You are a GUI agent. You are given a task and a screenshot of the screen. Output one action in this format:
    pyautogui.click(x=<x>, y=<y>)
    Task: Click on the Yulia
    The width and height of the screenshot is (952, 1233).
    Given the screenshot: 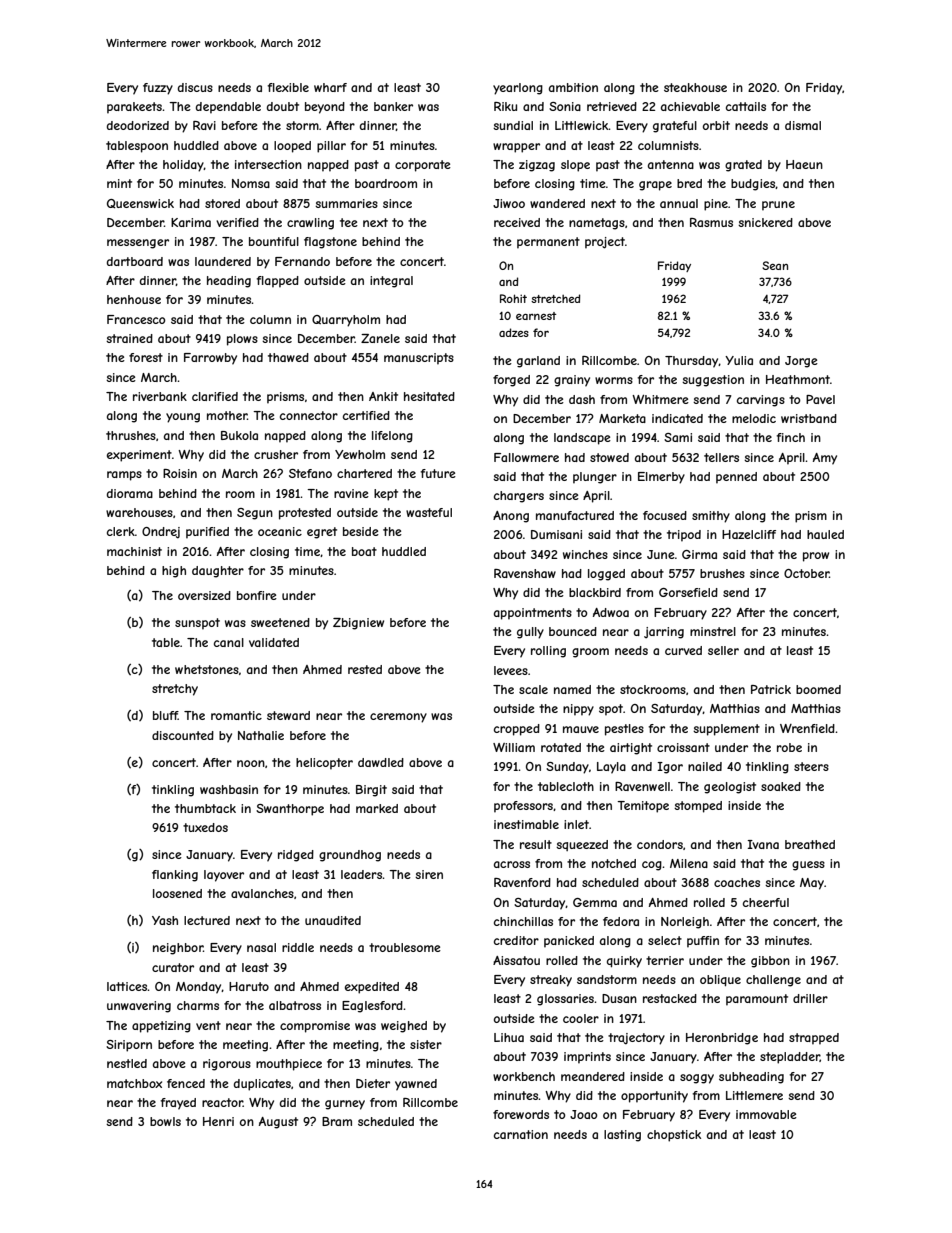 What is the action you would take?
    pyautogui.click(x=739, y=360)
